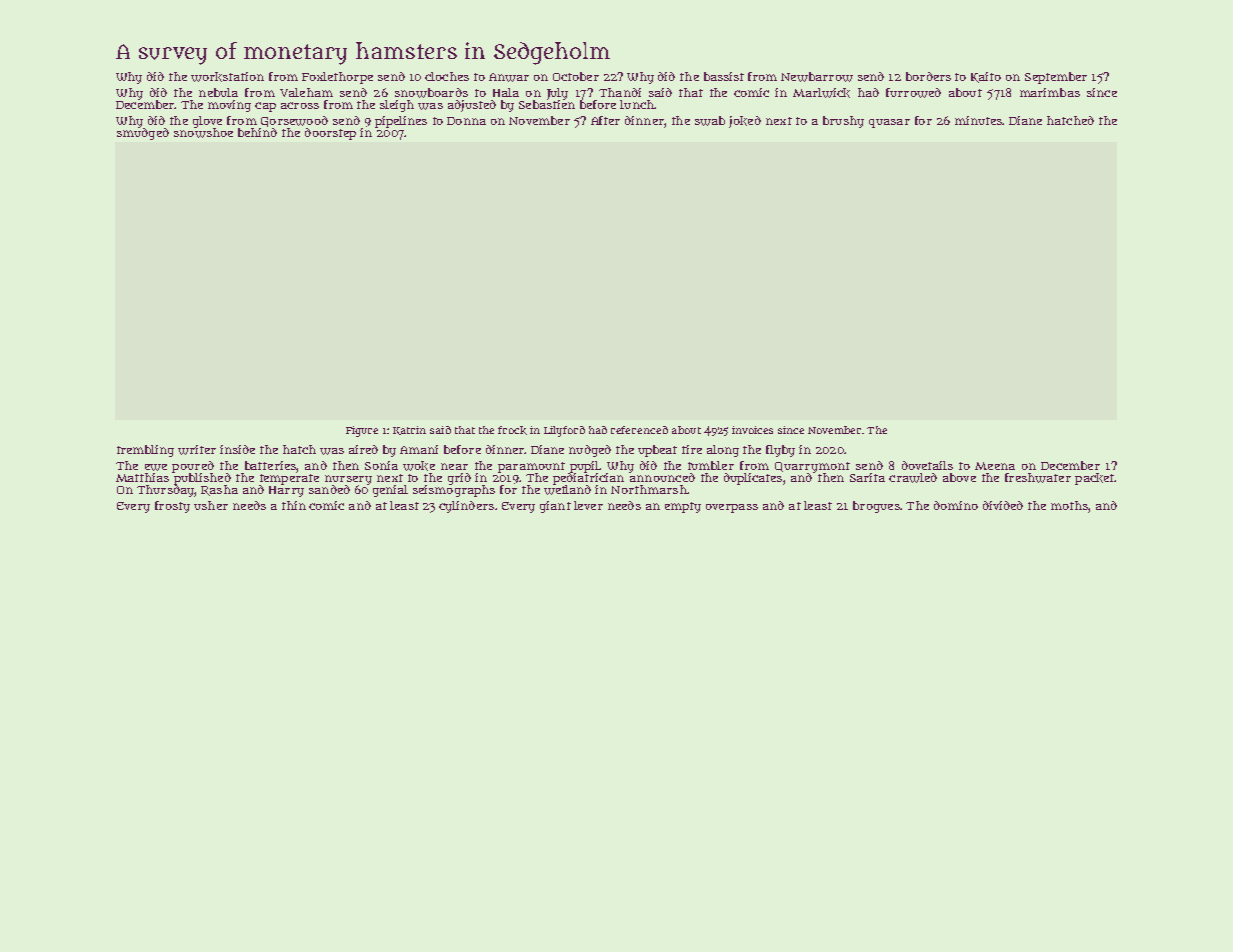  I want to click on trembling, so click(145, 451).
